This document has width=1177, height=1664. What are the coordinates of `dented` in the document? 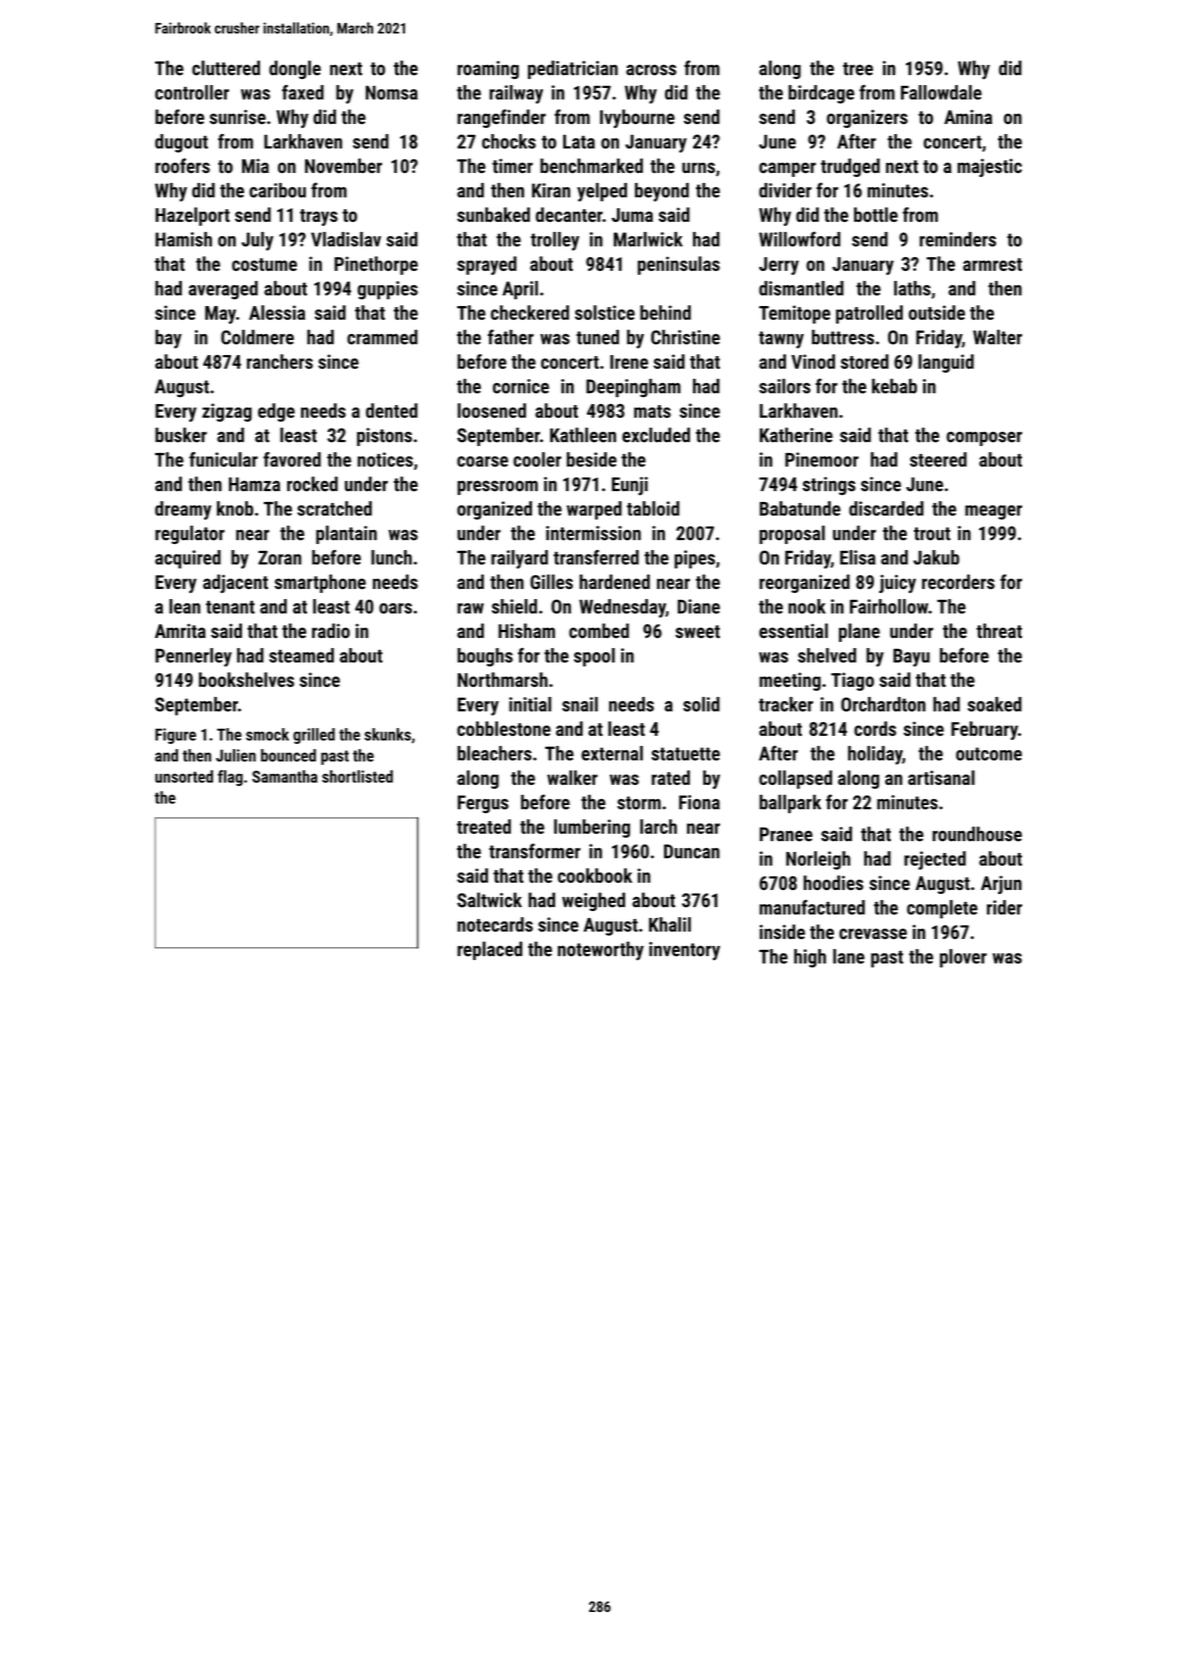 It's located at (392, 410).
